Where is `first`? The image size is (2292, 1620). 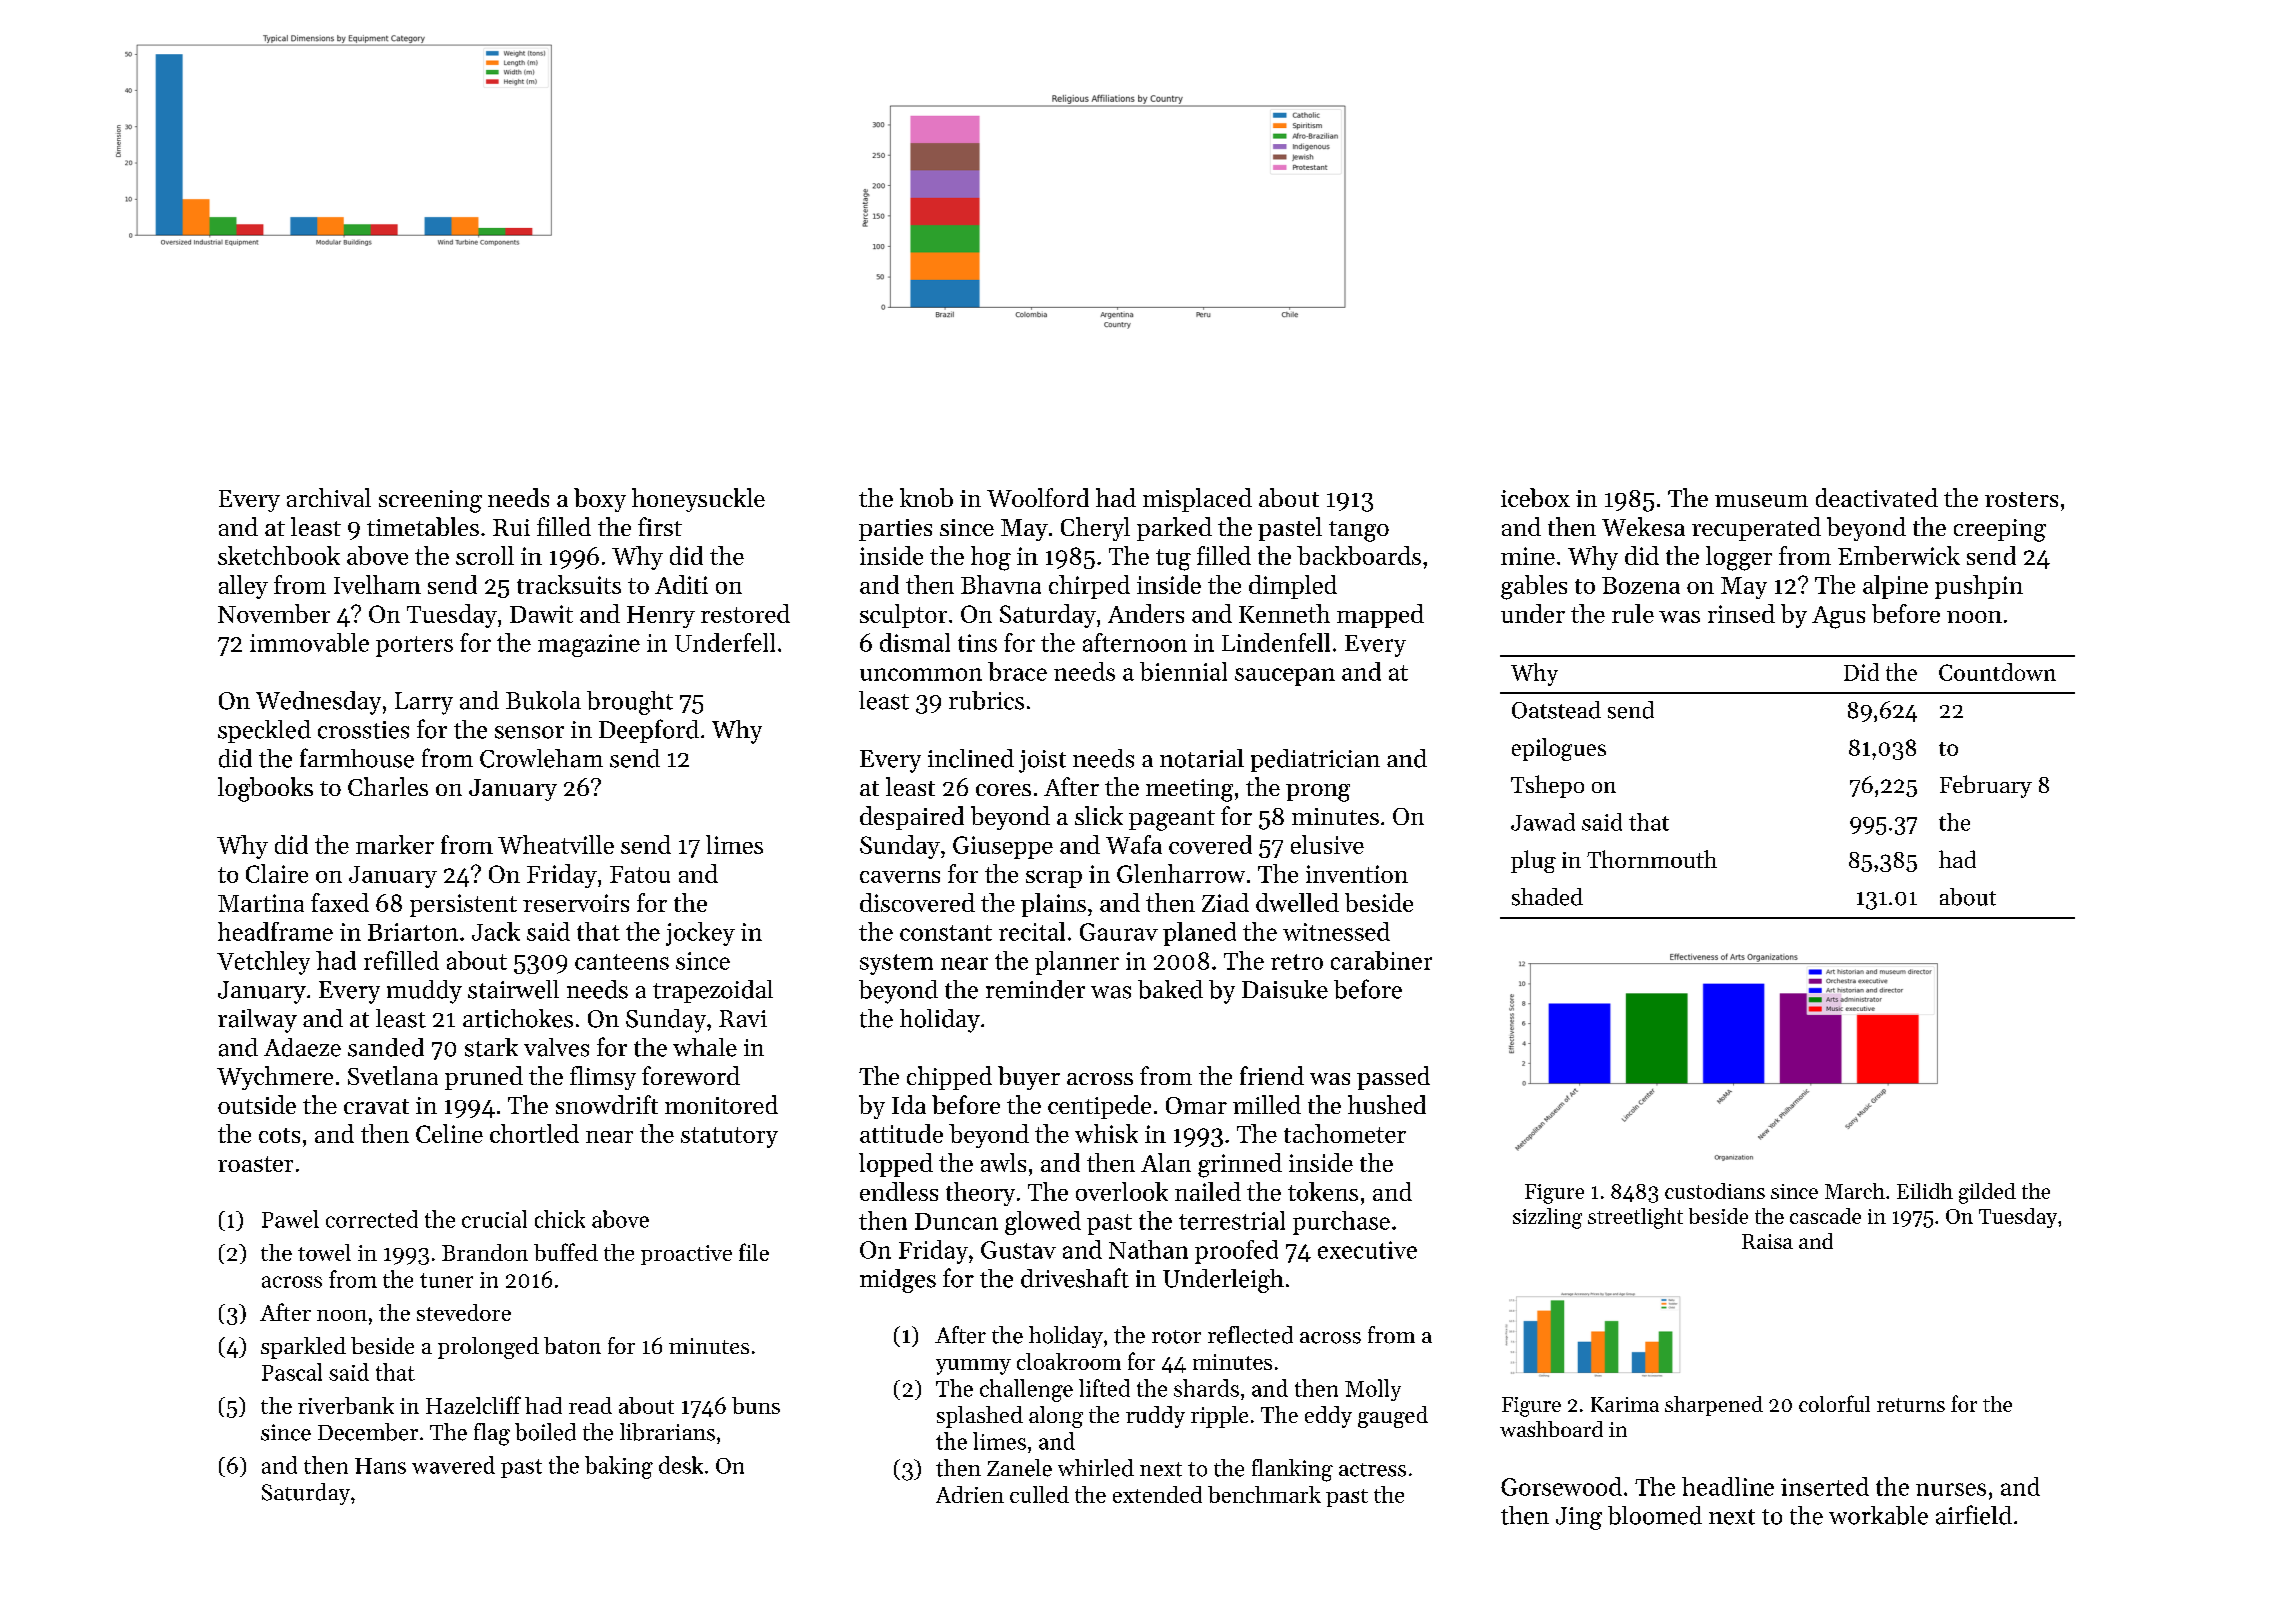 first is located at coordinates (660, 526).
